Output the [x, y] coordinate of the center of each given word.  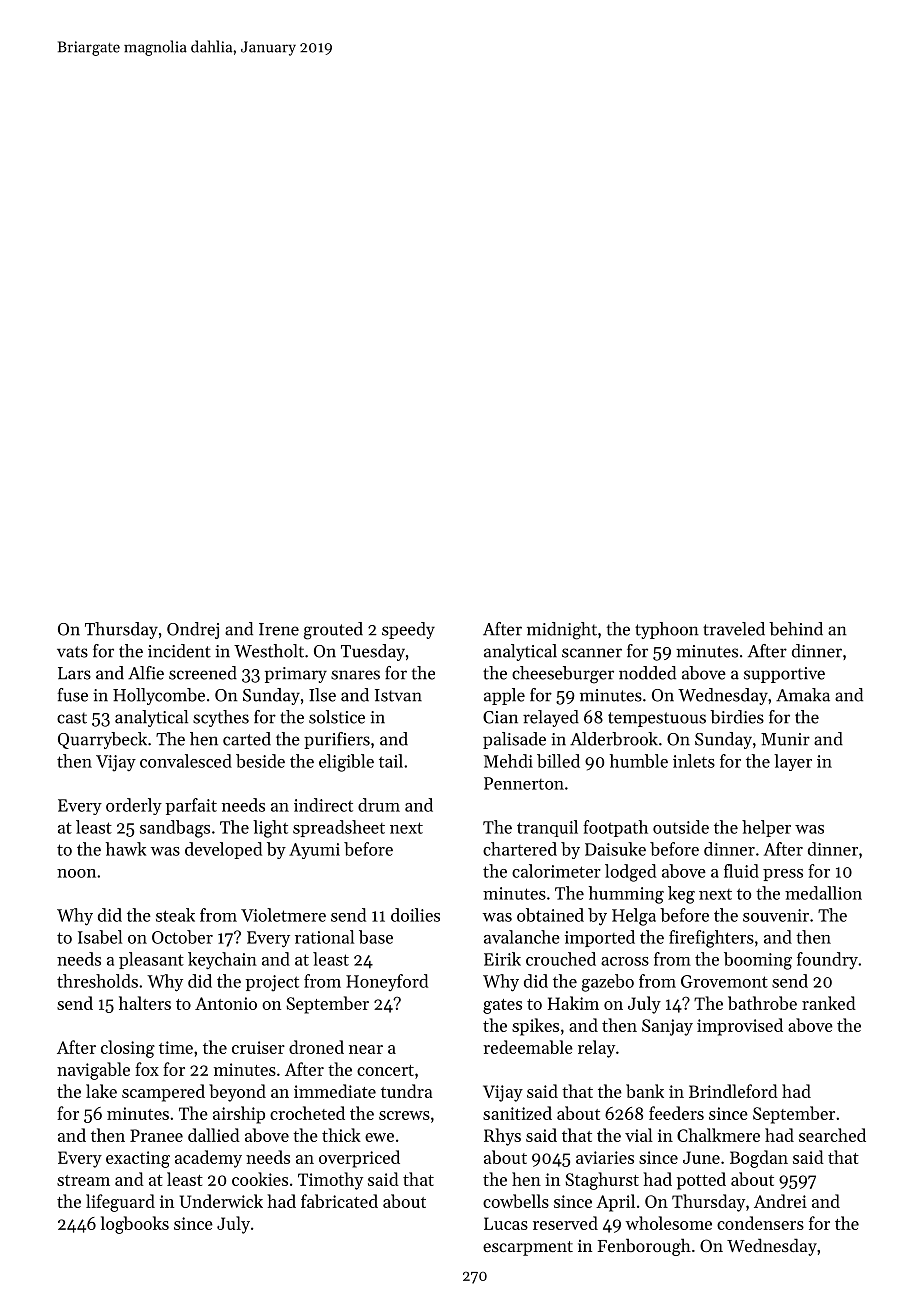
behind [796, 629]
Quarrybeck [102, 740]
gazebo [608, 983]
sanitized [517, 1113]
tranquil [547, 828]
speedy [408, 630]
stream [83, 1180]
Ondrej [193, 630]
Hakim [573, 1003]
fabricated [339, 1201]
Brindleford [733, 1091]
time [176, 1047]
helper [766, 828]
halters [145, 1003]
